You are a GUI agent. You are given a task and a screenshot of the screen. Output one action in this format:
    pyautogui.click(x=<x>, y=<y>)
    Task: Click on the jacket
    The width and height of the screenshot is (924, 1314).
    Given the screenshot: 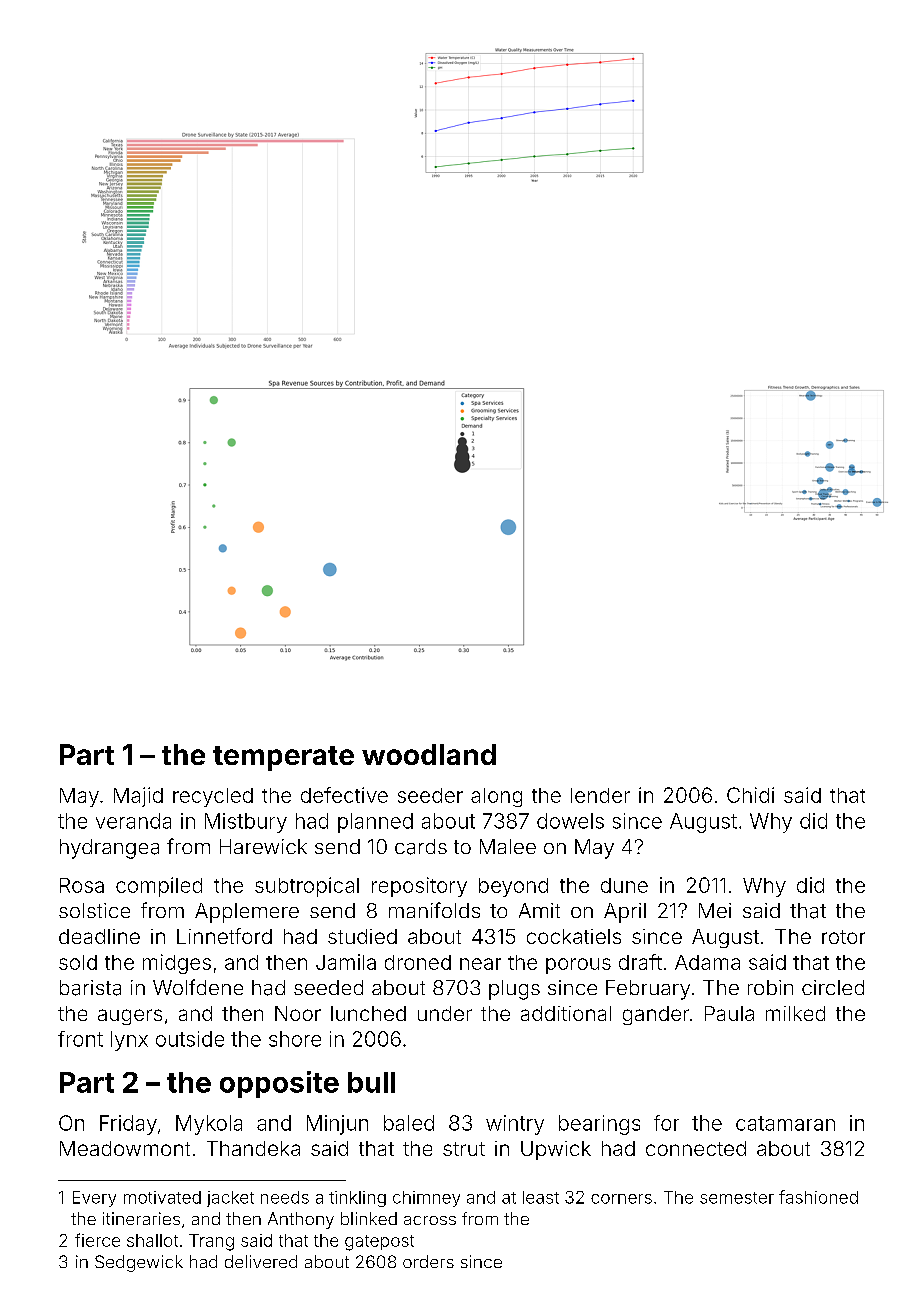 What is the action you would take?
    pyautogui.click(x=230, y=1199)
